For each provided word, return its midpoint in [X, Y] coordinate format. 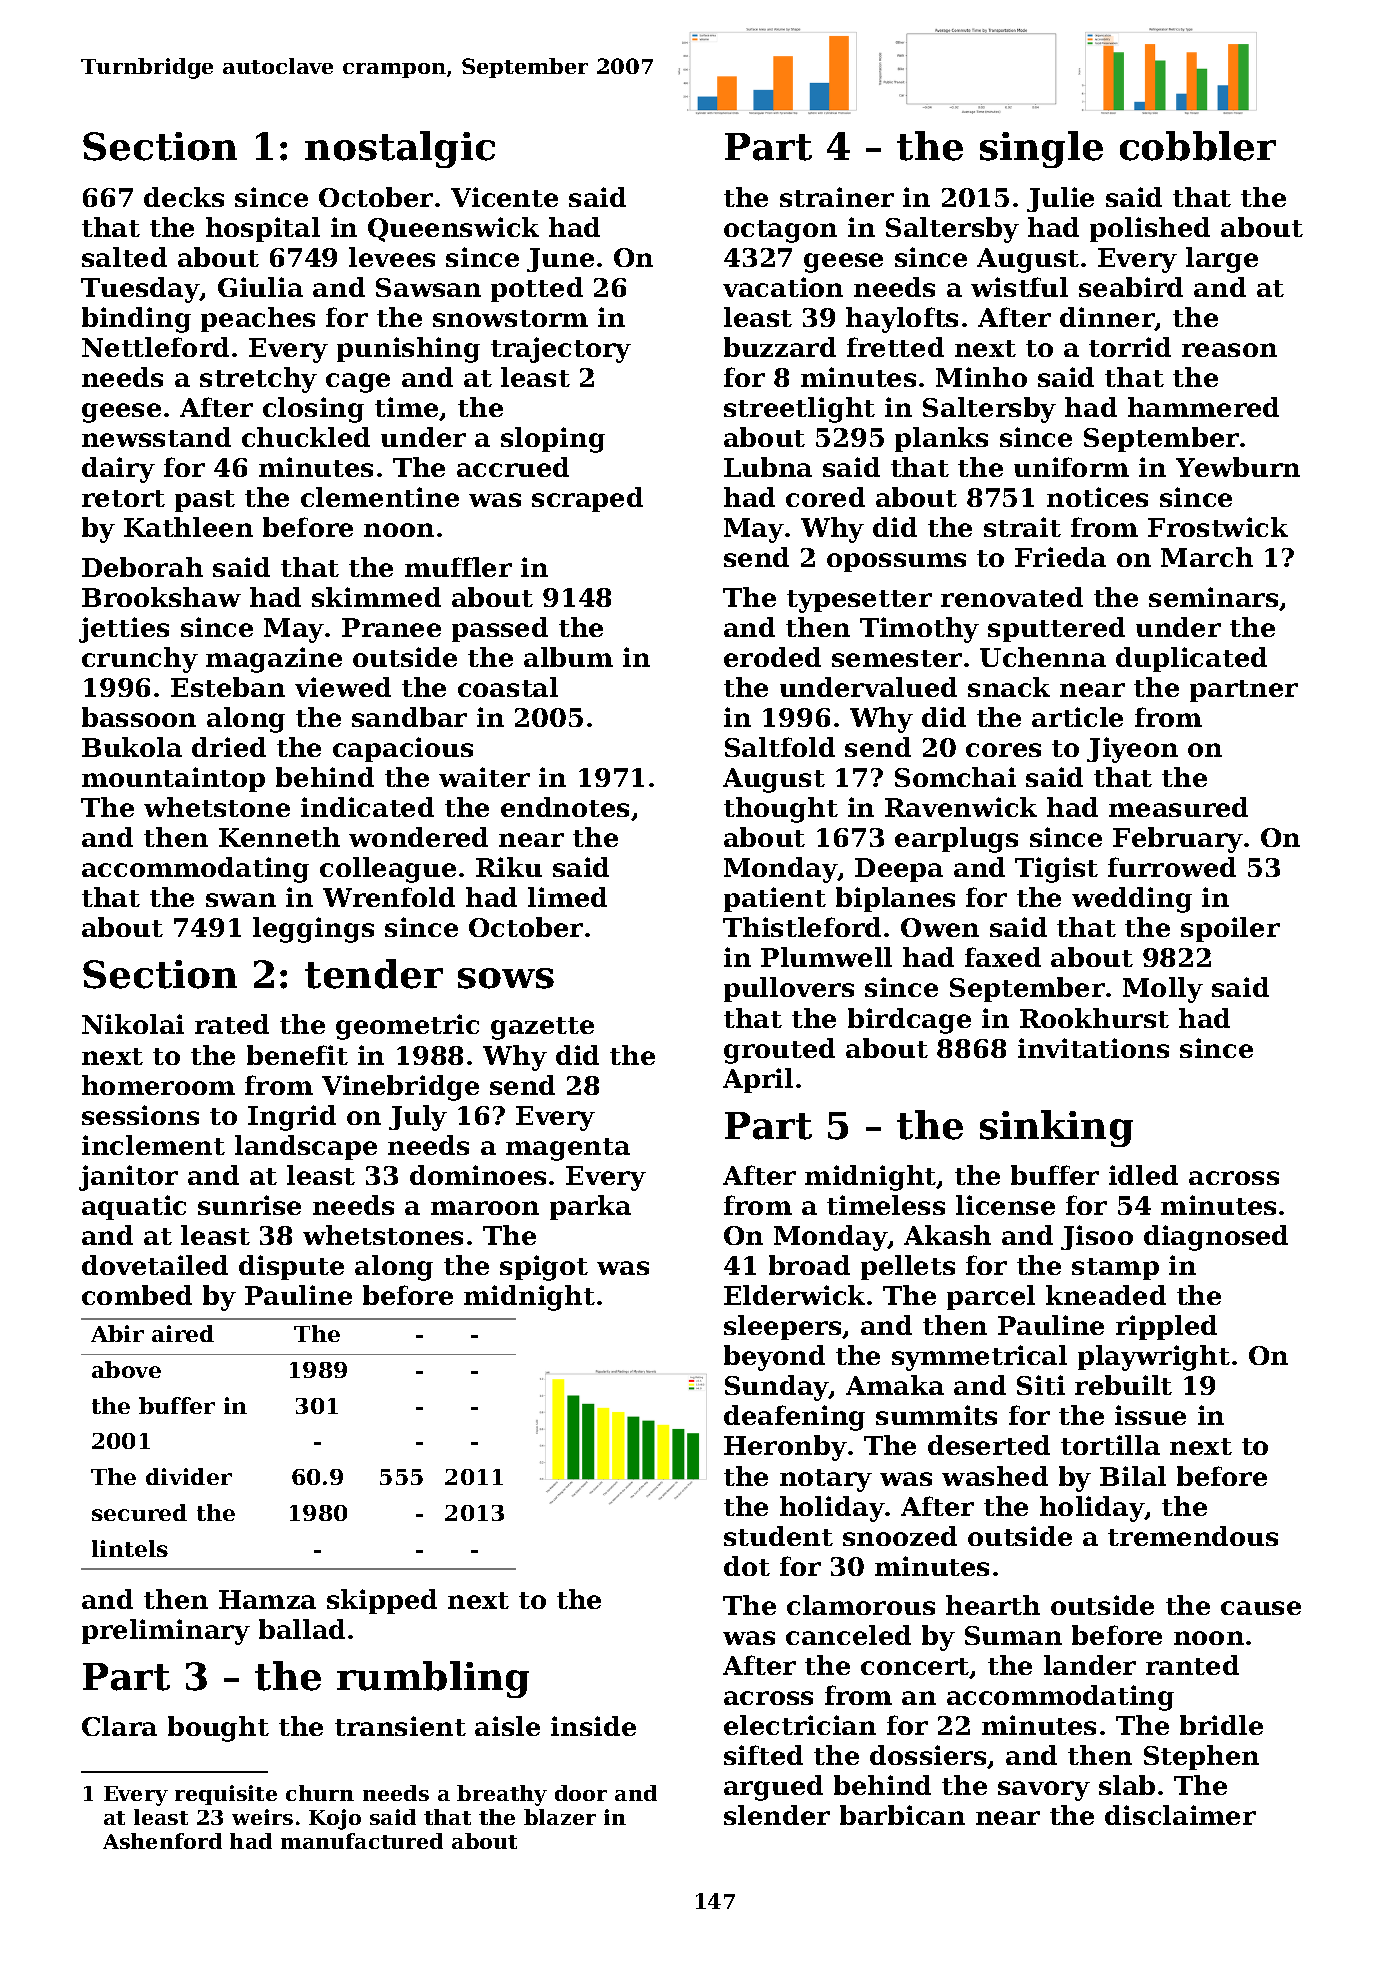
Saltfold [780, 747]
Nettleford [155, 347]
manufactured [362, 1841]
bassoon [139, 717]
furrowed [1172, 867]
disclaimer [1180, 1815]
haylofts [902, 320]
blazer [560, 1817]
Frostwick [1218, 527]
